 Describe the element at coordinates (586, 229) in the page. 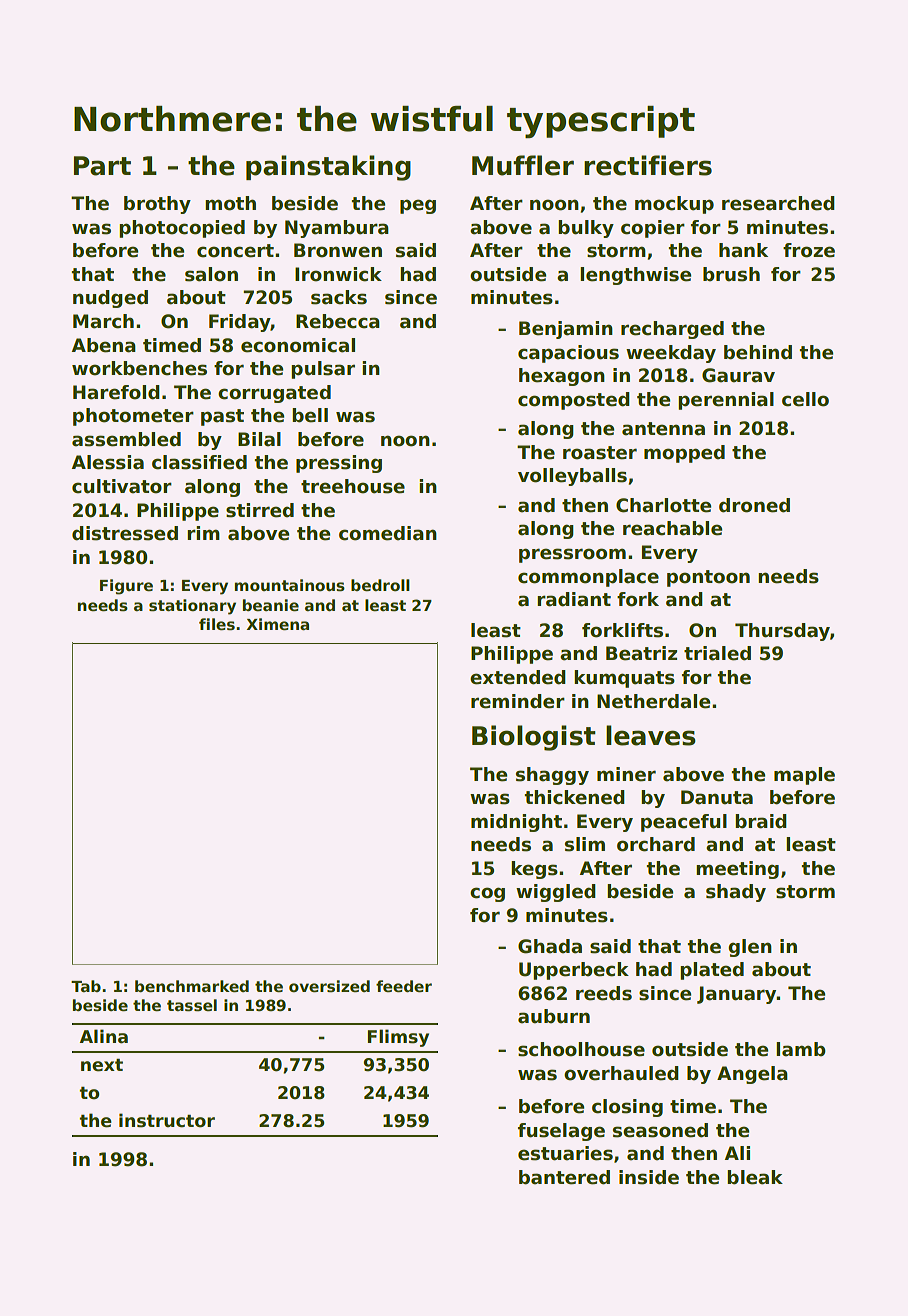

I see `bulky` at that location.
